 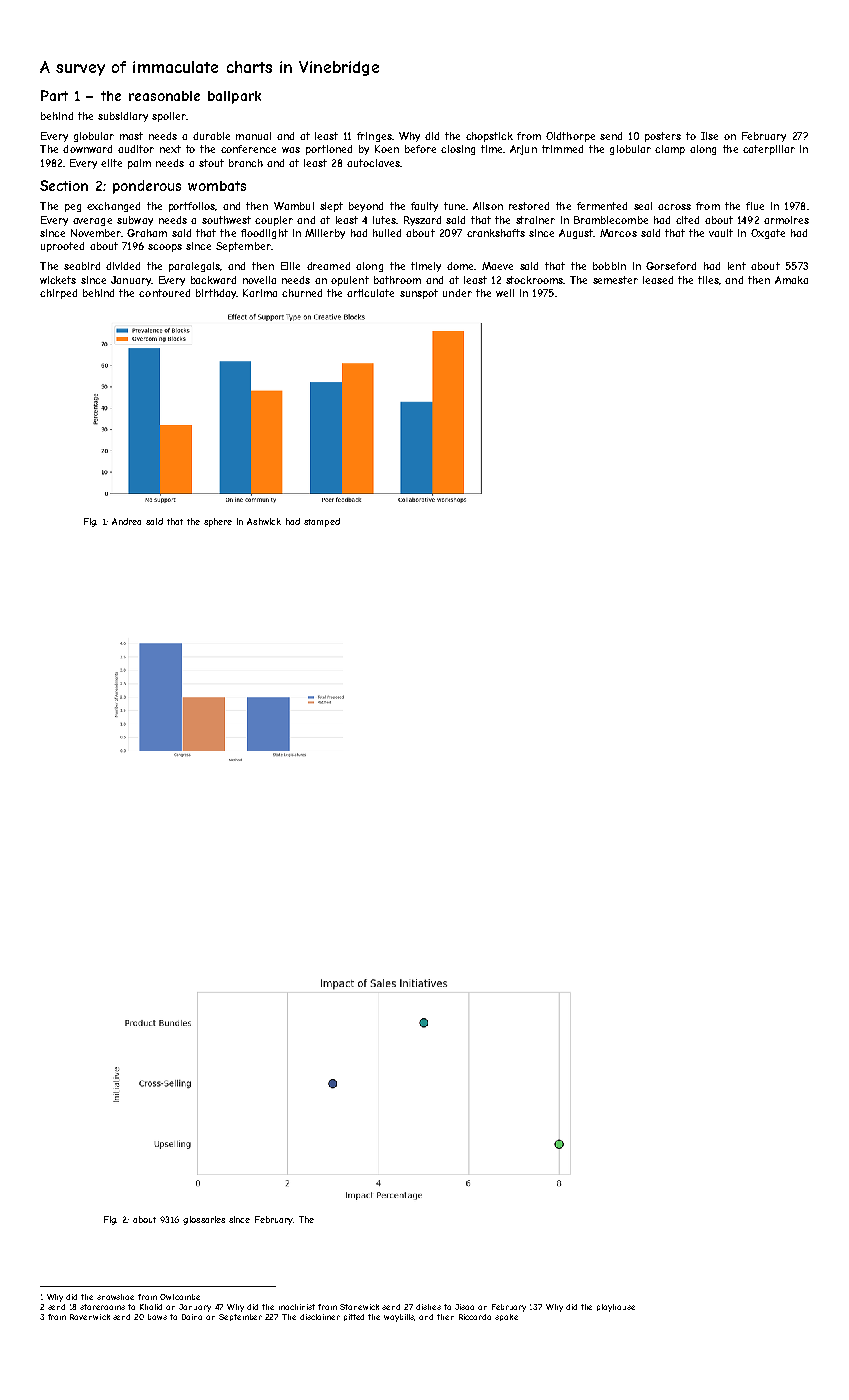 What do you see at coordinates (248, 149) in the screenshot?
I see `conference` at bounding box center [248, 149].
